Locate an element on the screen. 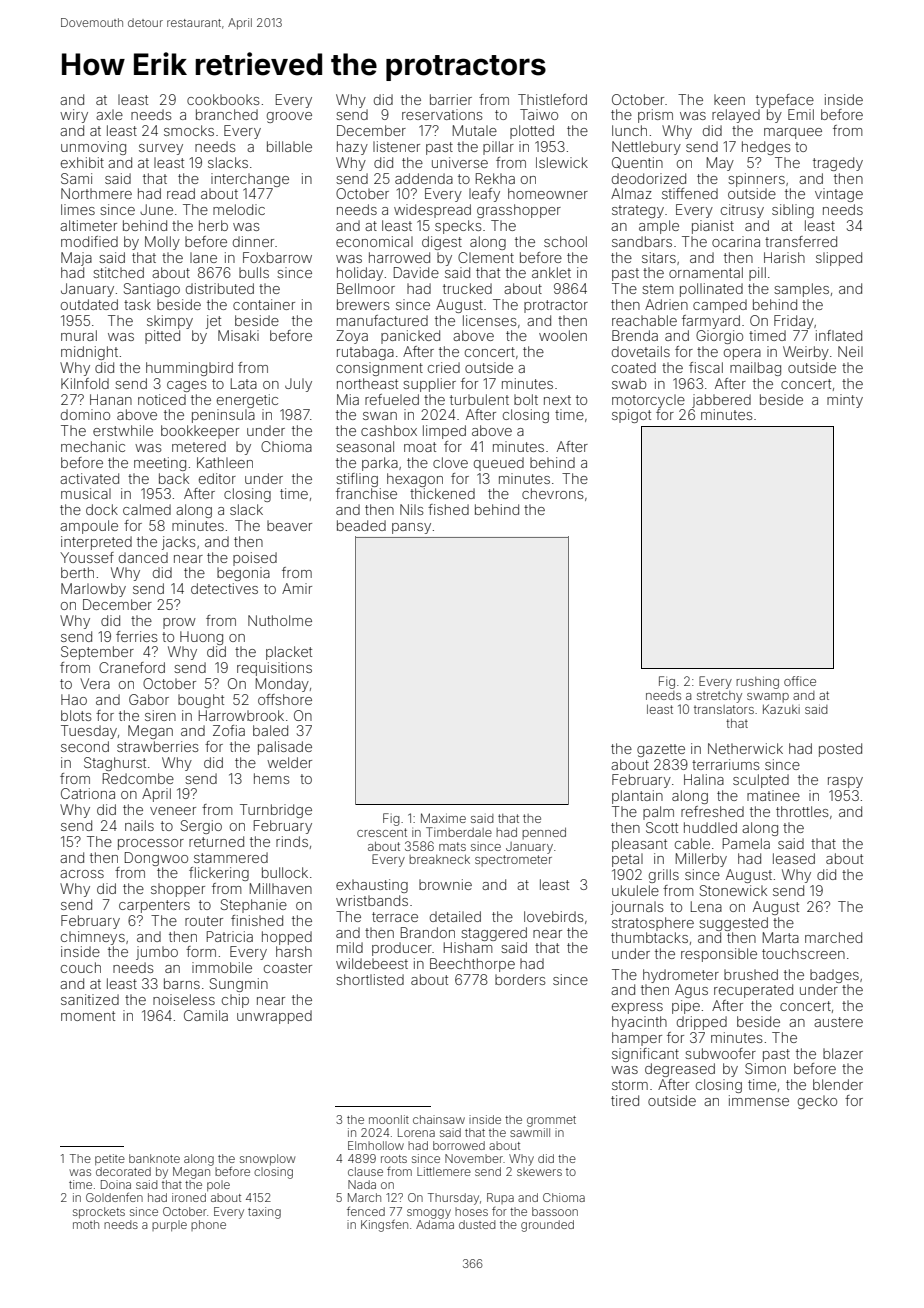  Emil is located at coordinates (801, 114).
